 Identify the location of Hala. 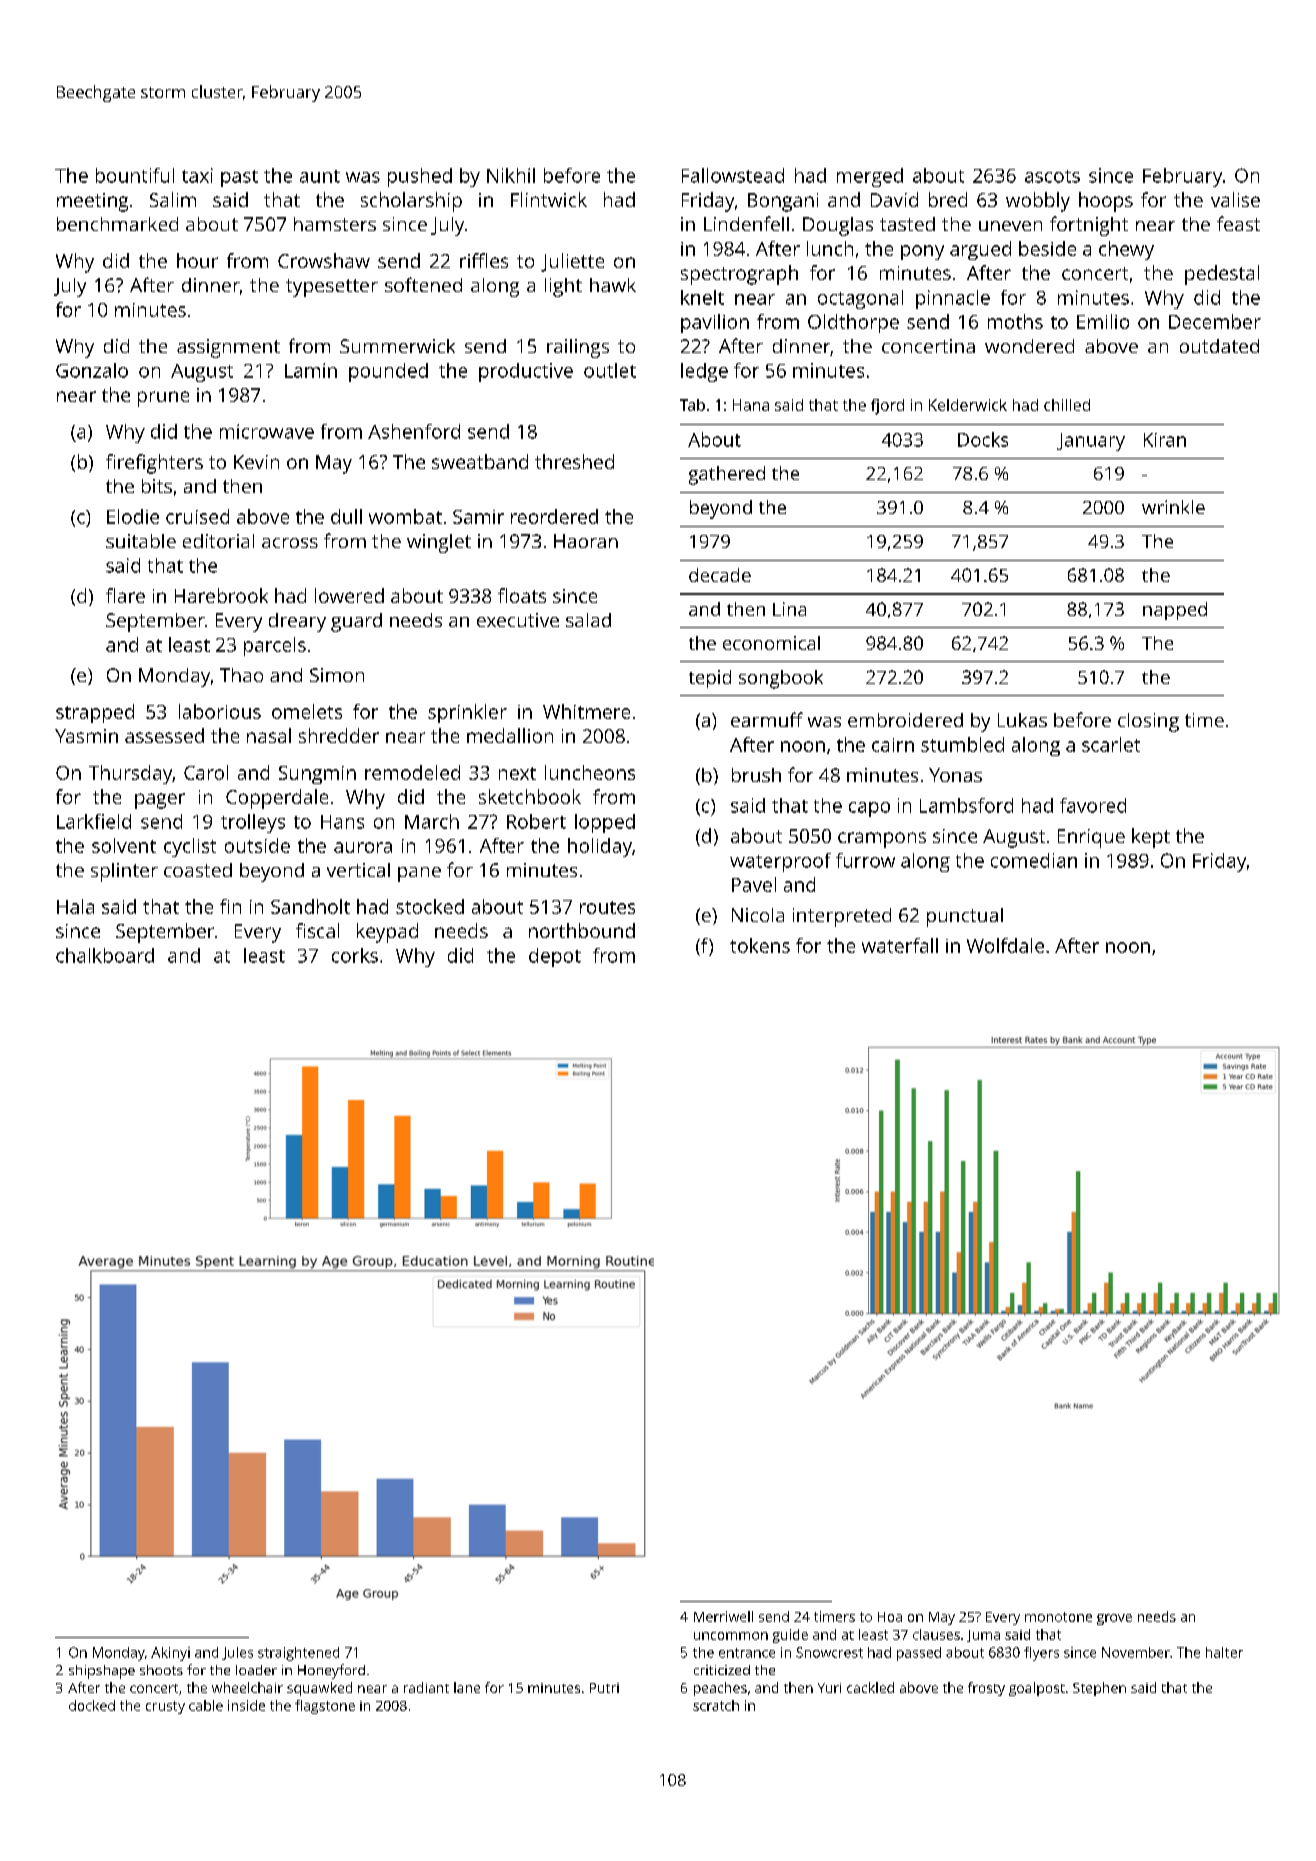
(75, 906).
